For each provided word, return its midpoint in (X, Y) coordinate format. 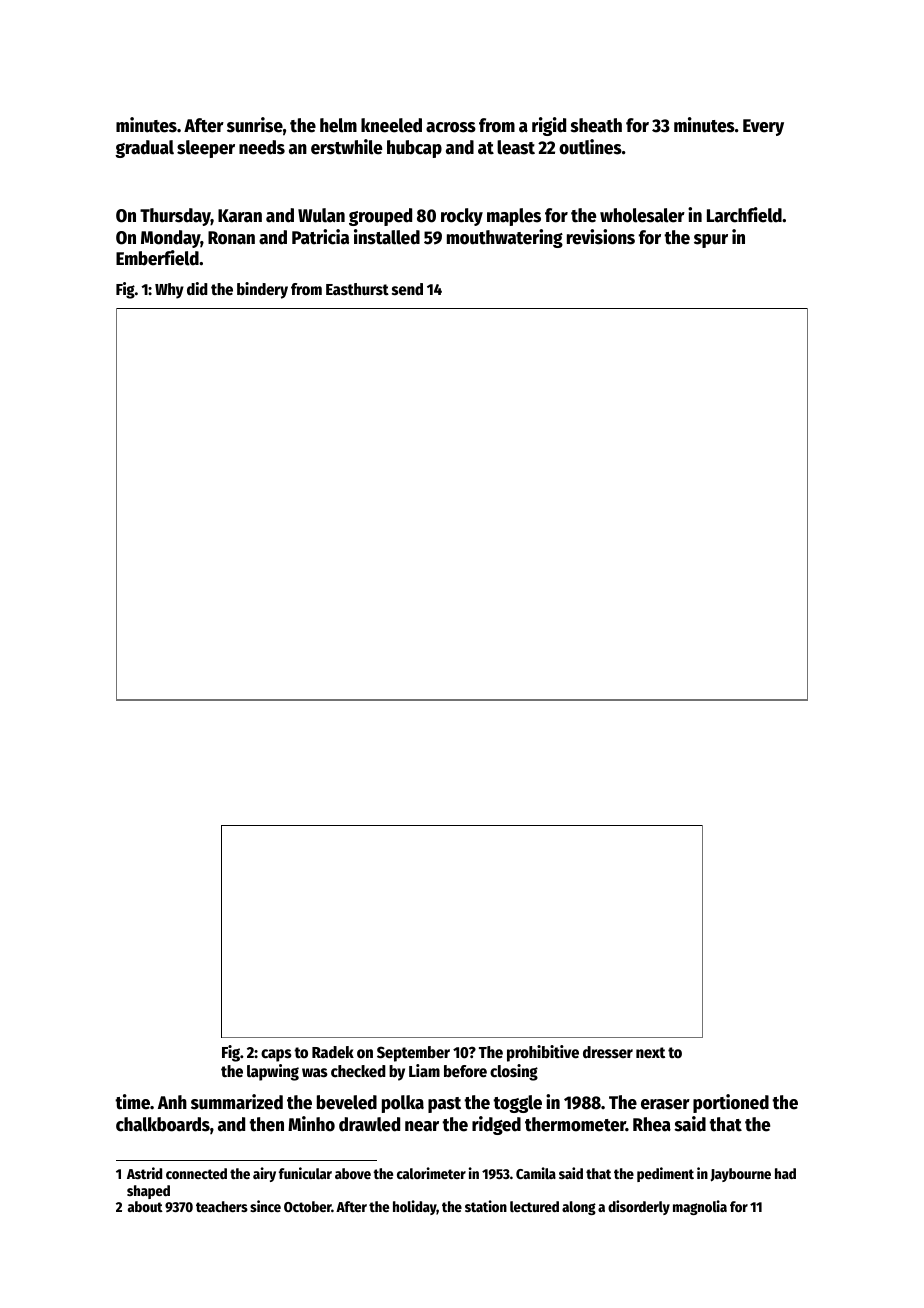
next (650, 1053)
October (308, 1206)
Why (169, 291)
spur (711, 241)
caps (276, 1055)
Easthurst (357, 289)
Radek (333, 1052)
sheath (596, 125)
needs (262, 147)
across (451, 127)
